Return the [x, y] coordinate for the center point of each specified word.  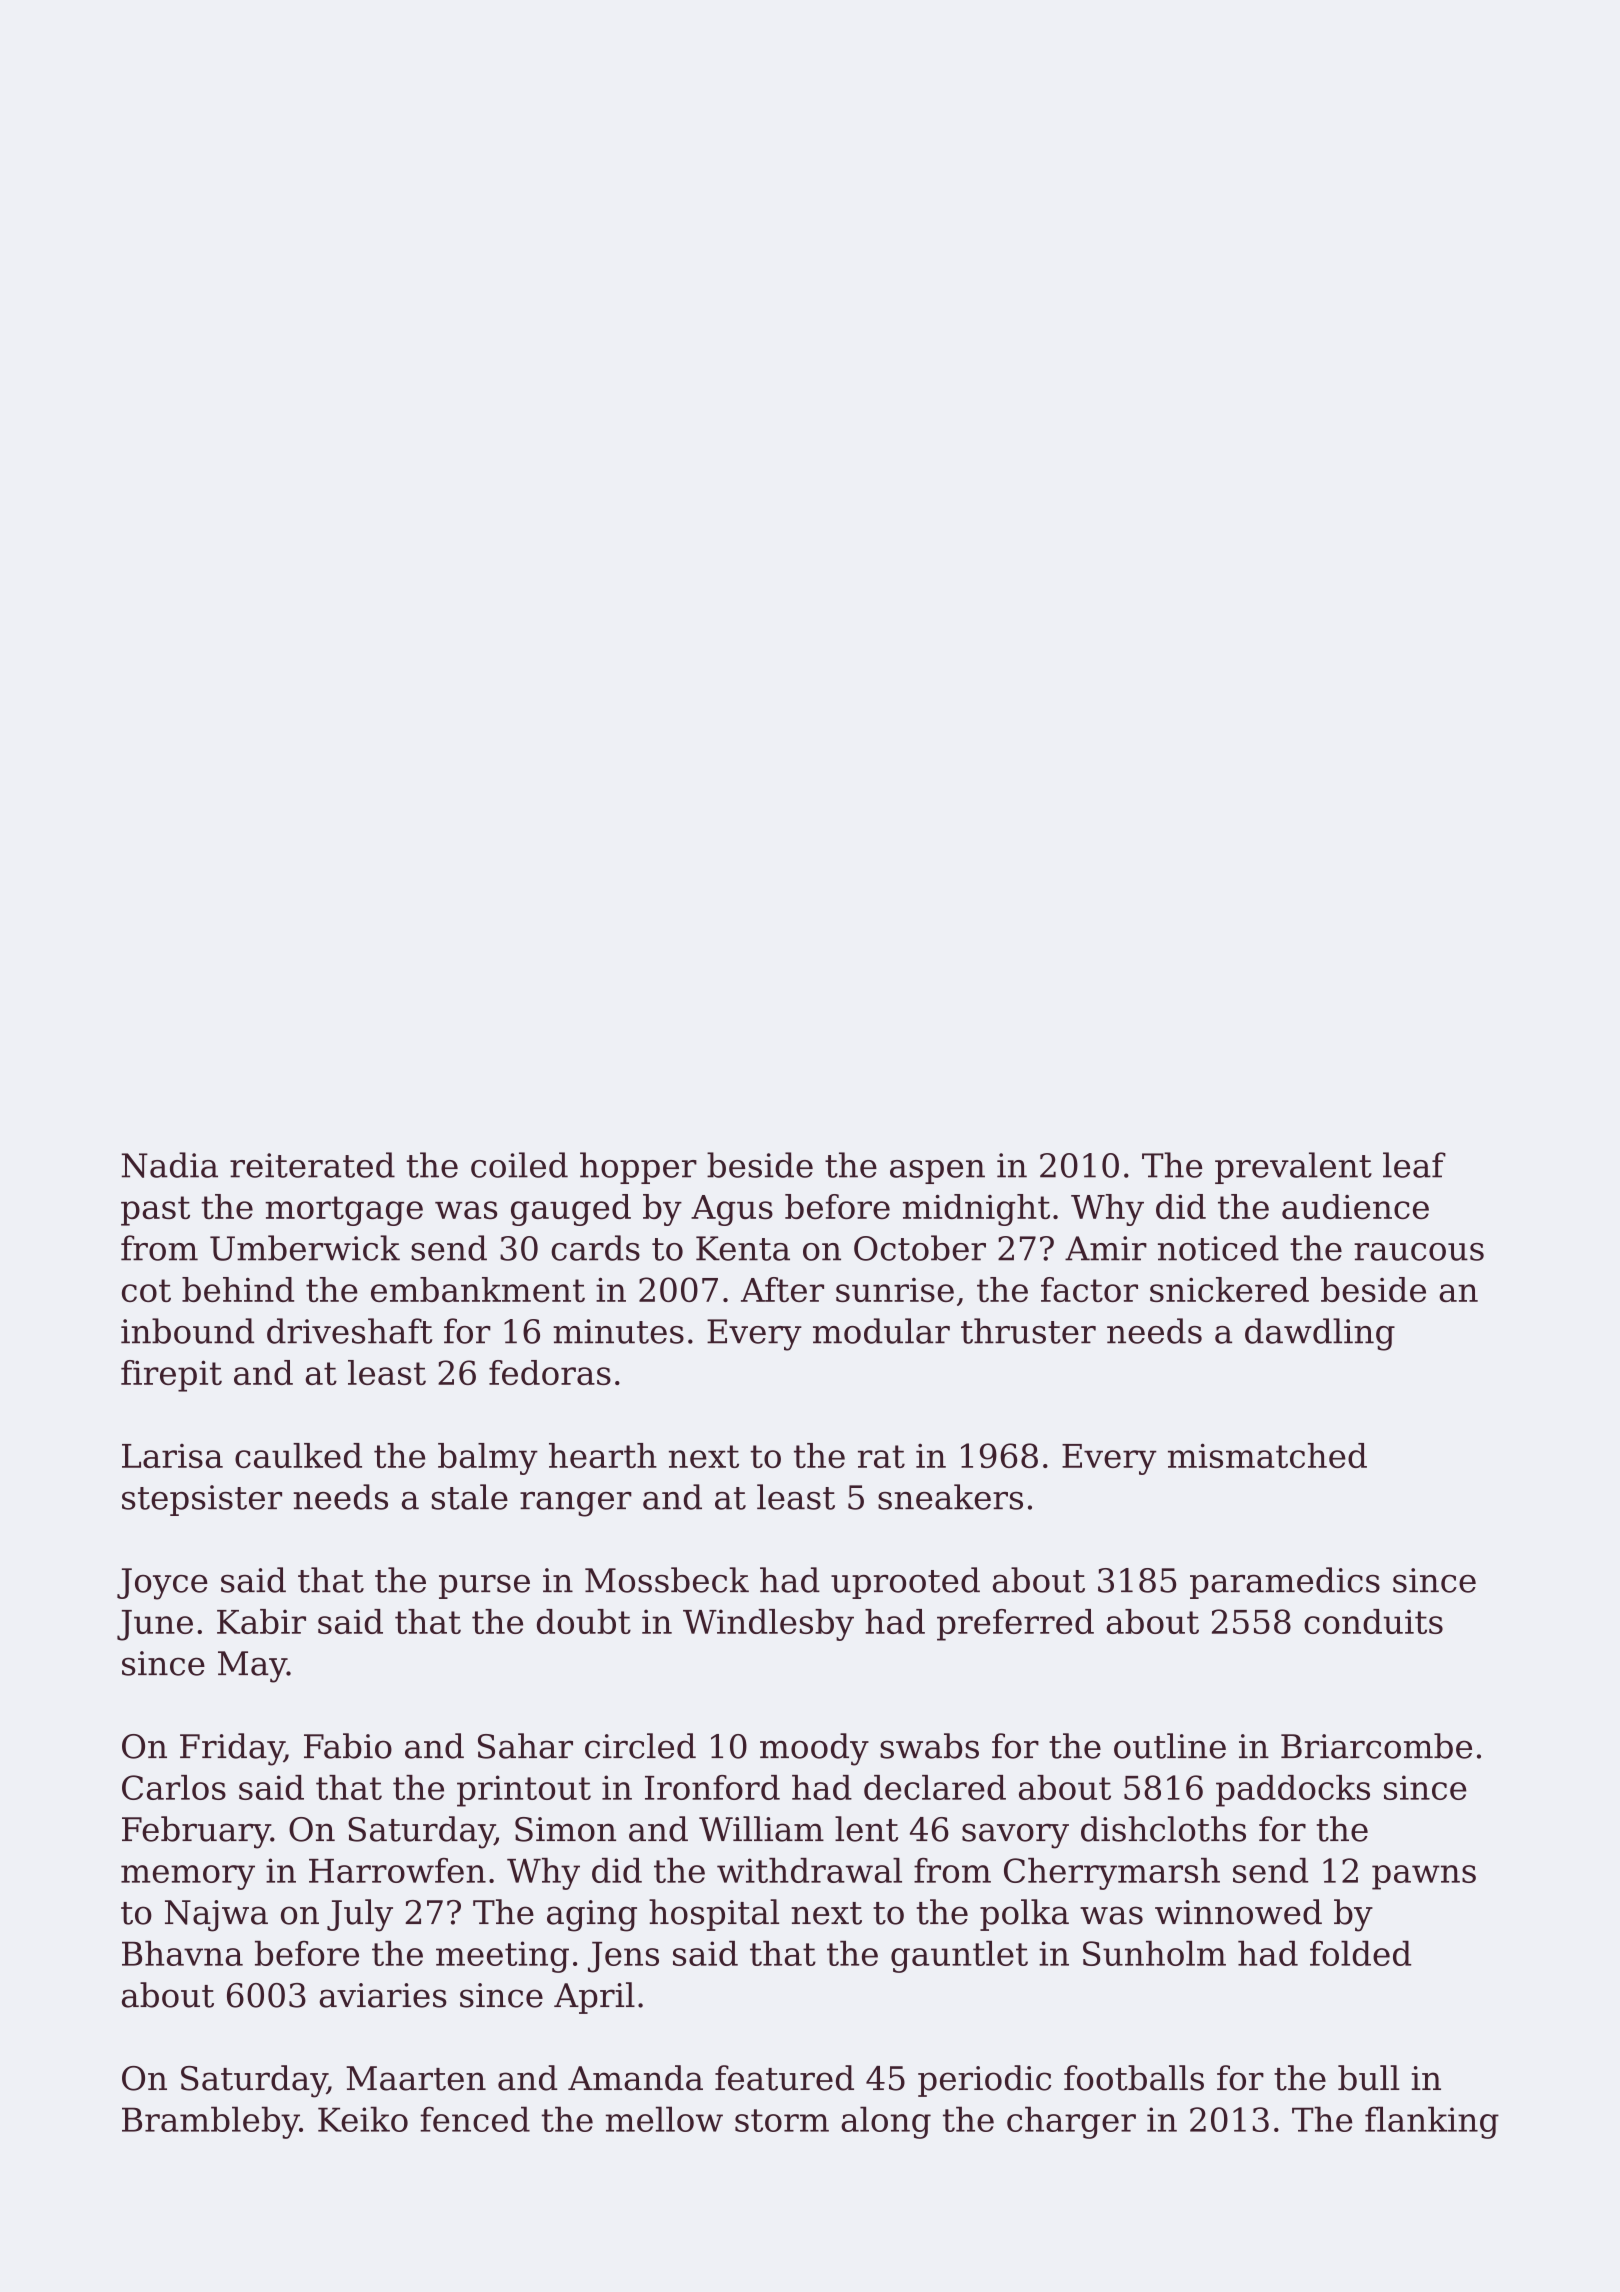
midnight [976, 1210]
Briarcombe [1376, 1746]
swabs [929, 1746]
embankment [478, 1289]
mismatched [1267, 1455]
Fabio [348, 1746]
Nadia [170, 1165]
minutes [618, 1331]
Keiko [363, 2119]
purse [484, 1587]
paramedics [1285, 1583]
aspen [937, 1172]
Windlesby [768, 1625]
